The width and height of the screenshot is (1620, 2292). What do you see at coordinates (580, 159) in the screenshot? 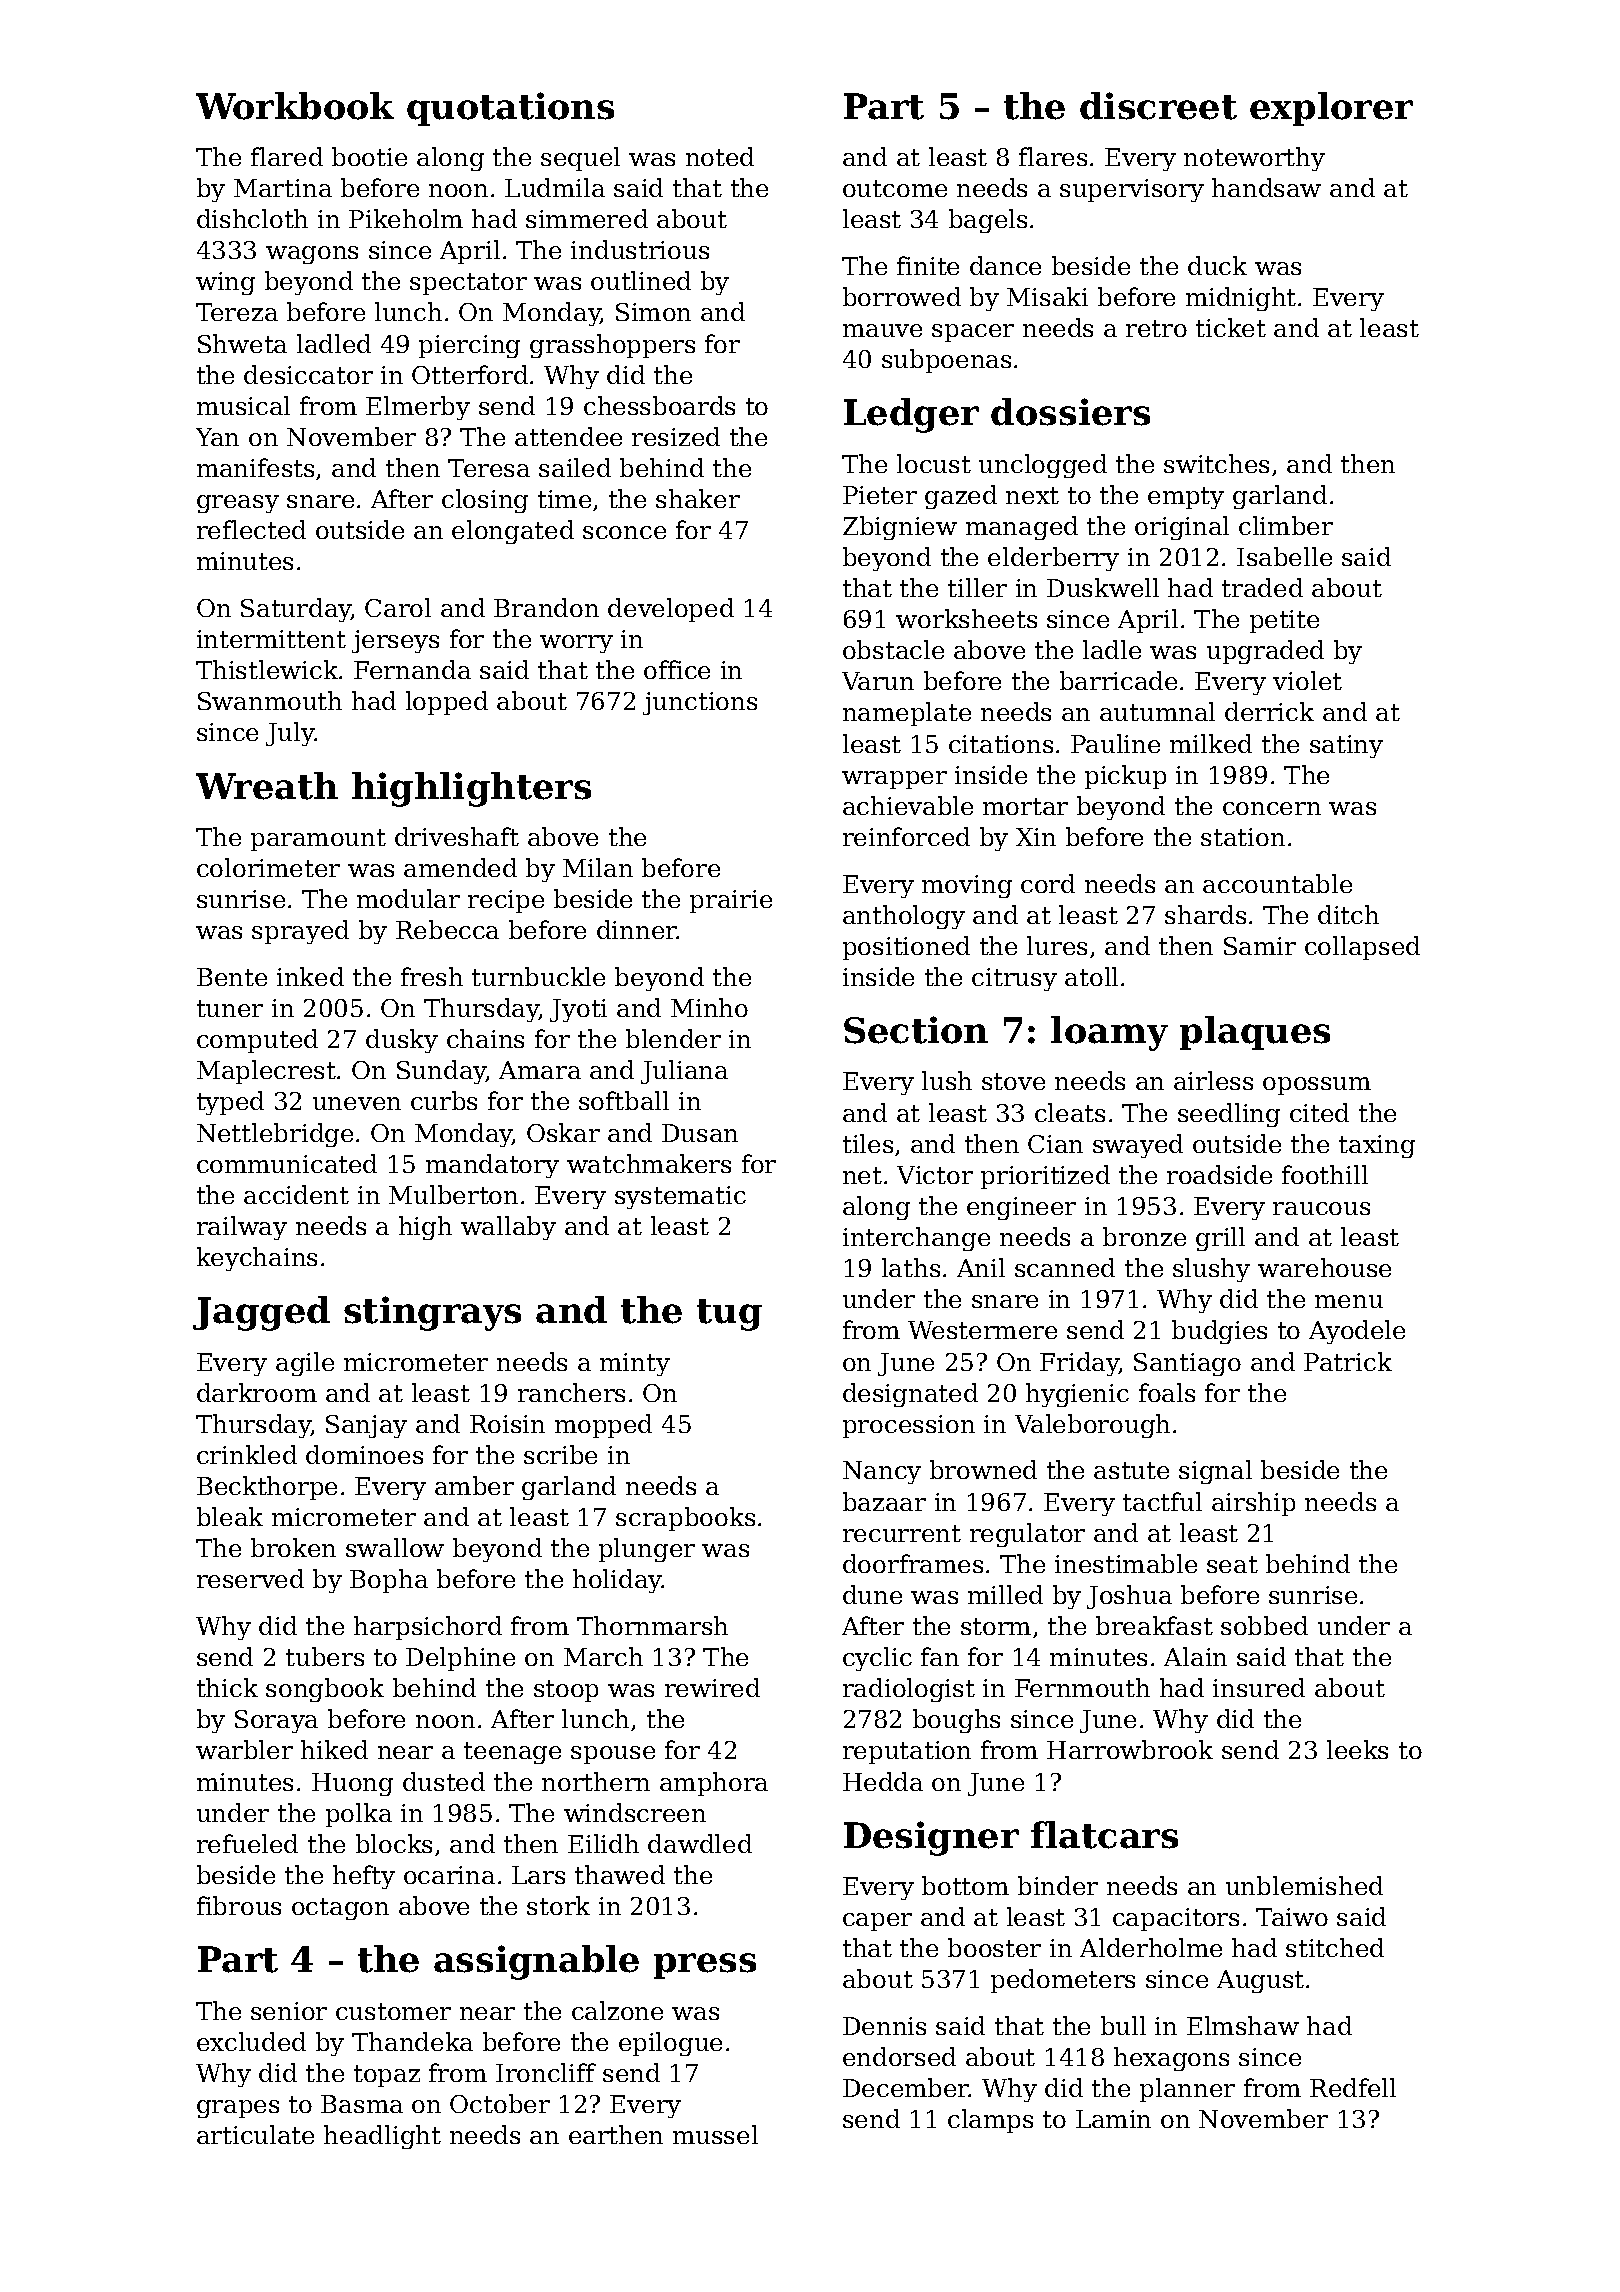
I see `sequel` at bounding box center [580, 159].
